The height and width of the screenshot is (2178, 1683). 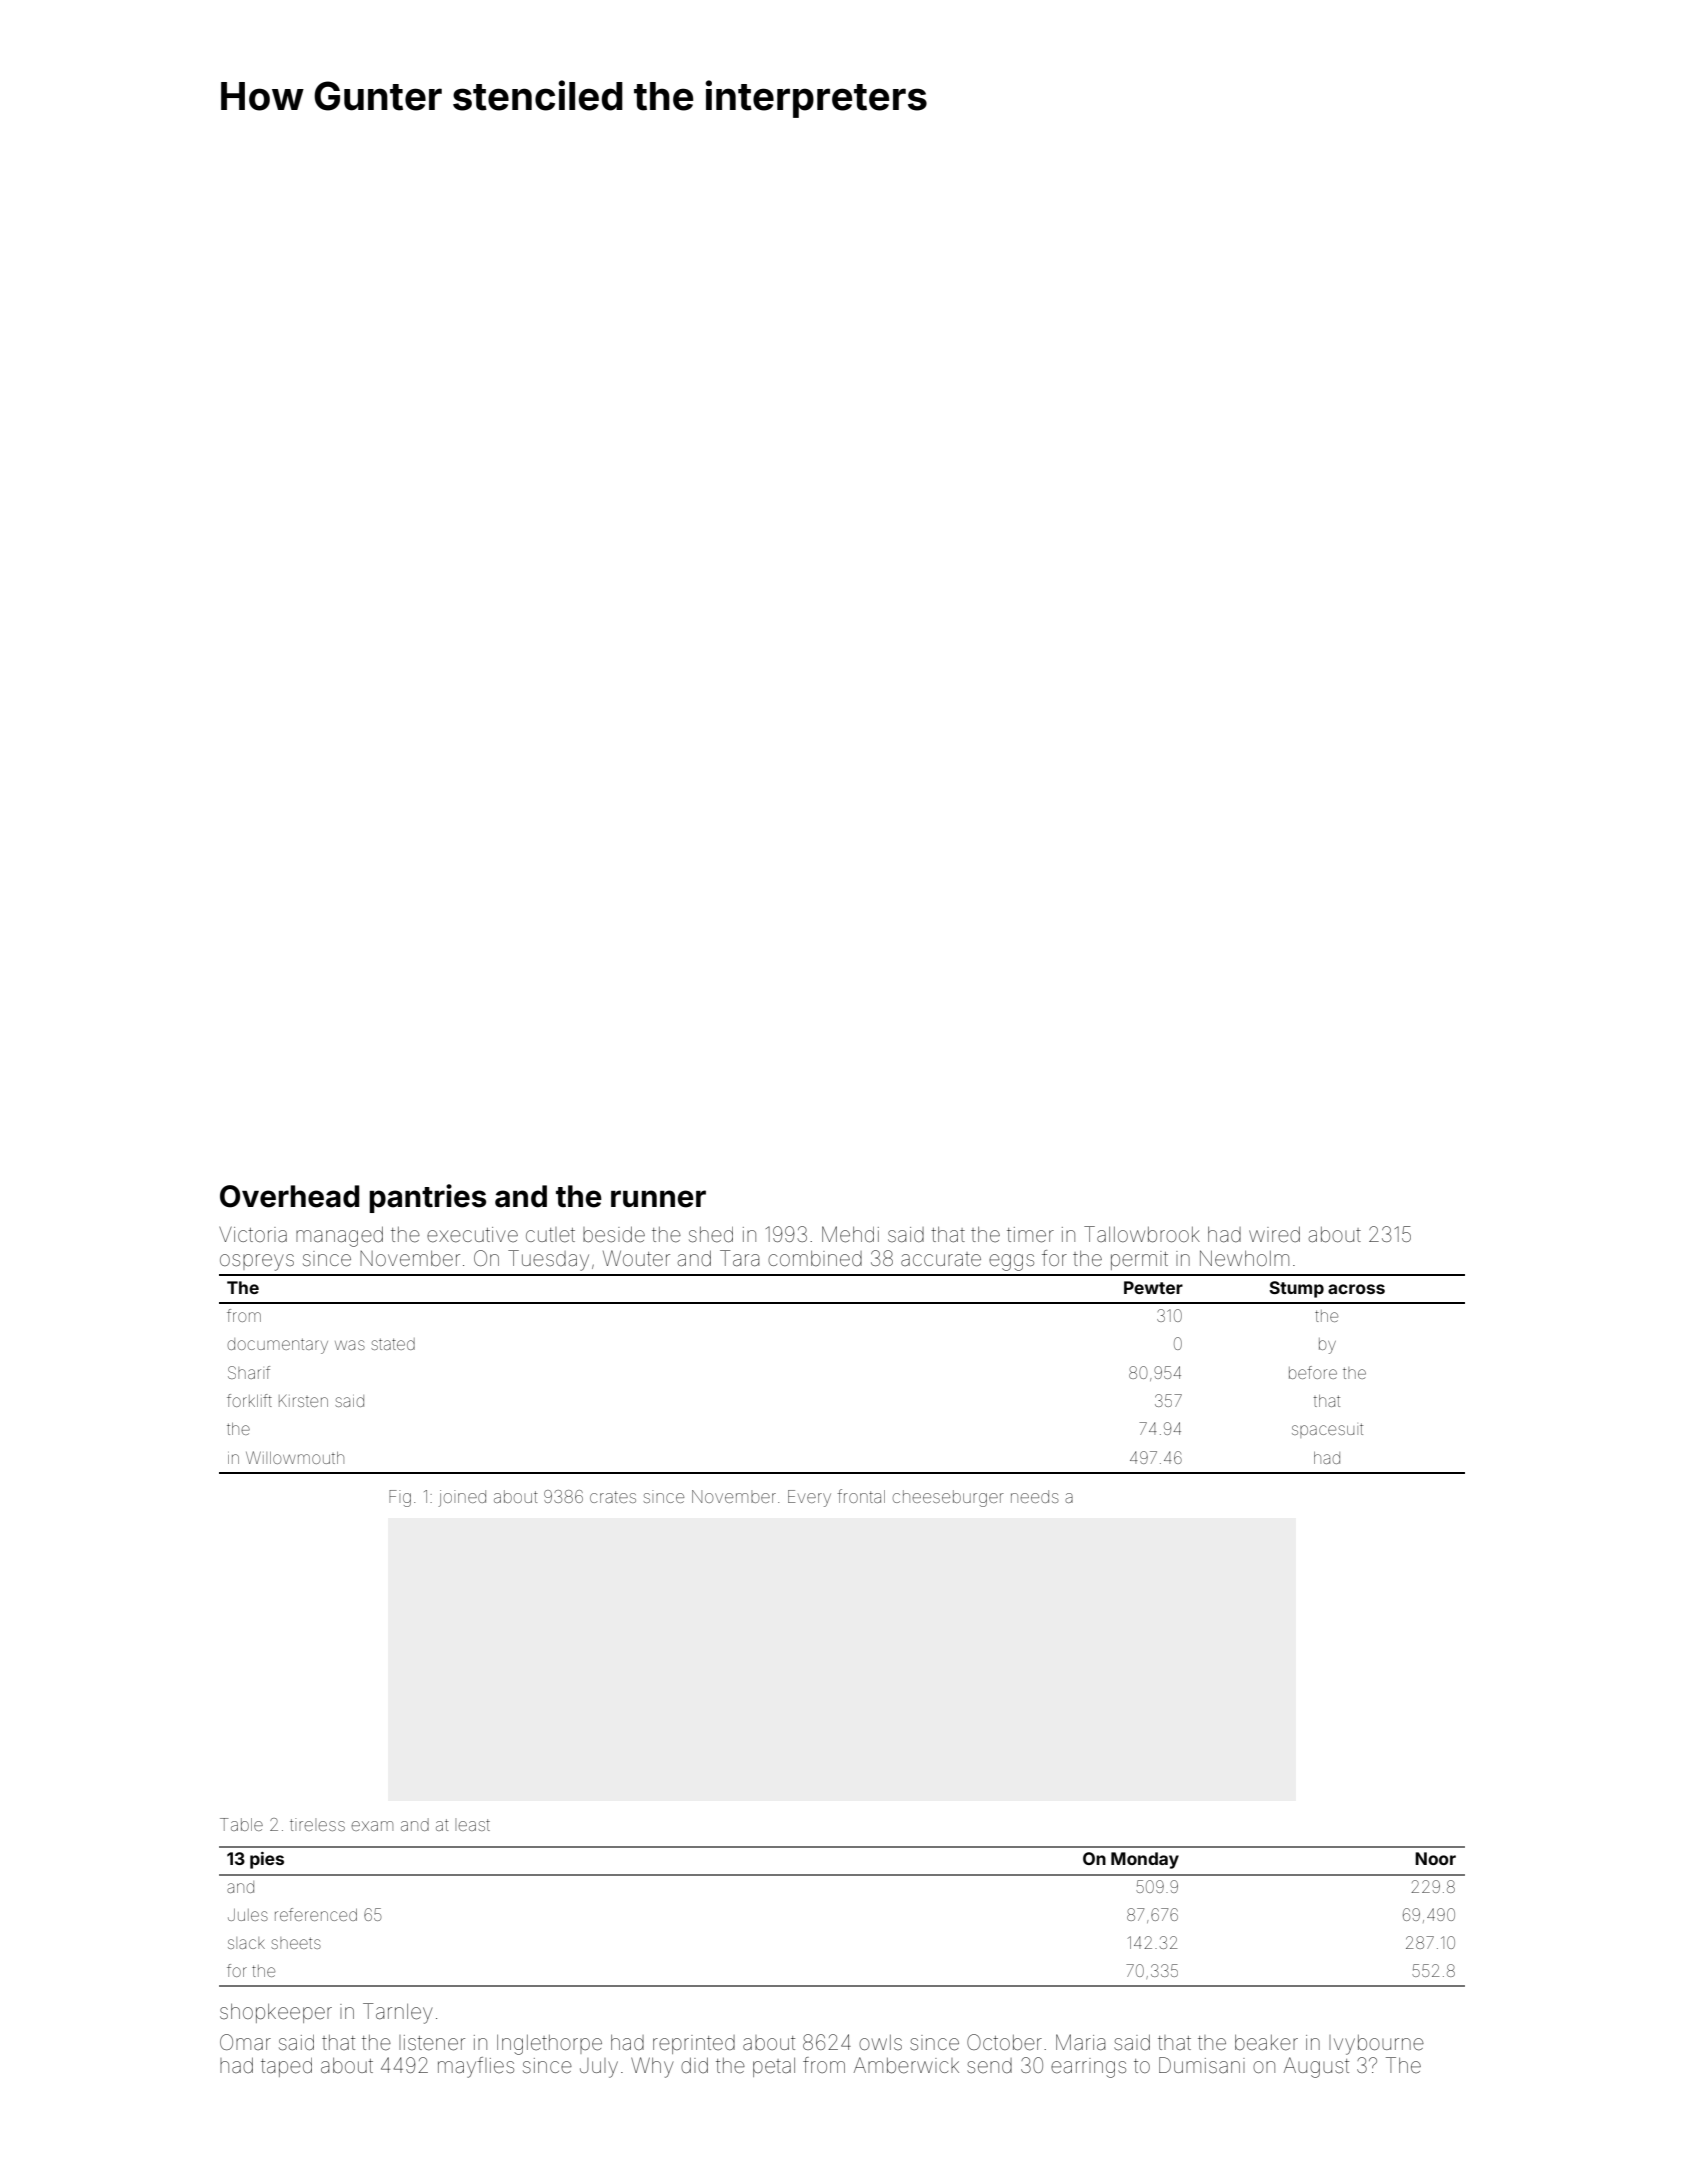 What do you see at coordinates (1313, 1372) in the screenshot?
I see `before` at bounding box center [1313, 1372].
